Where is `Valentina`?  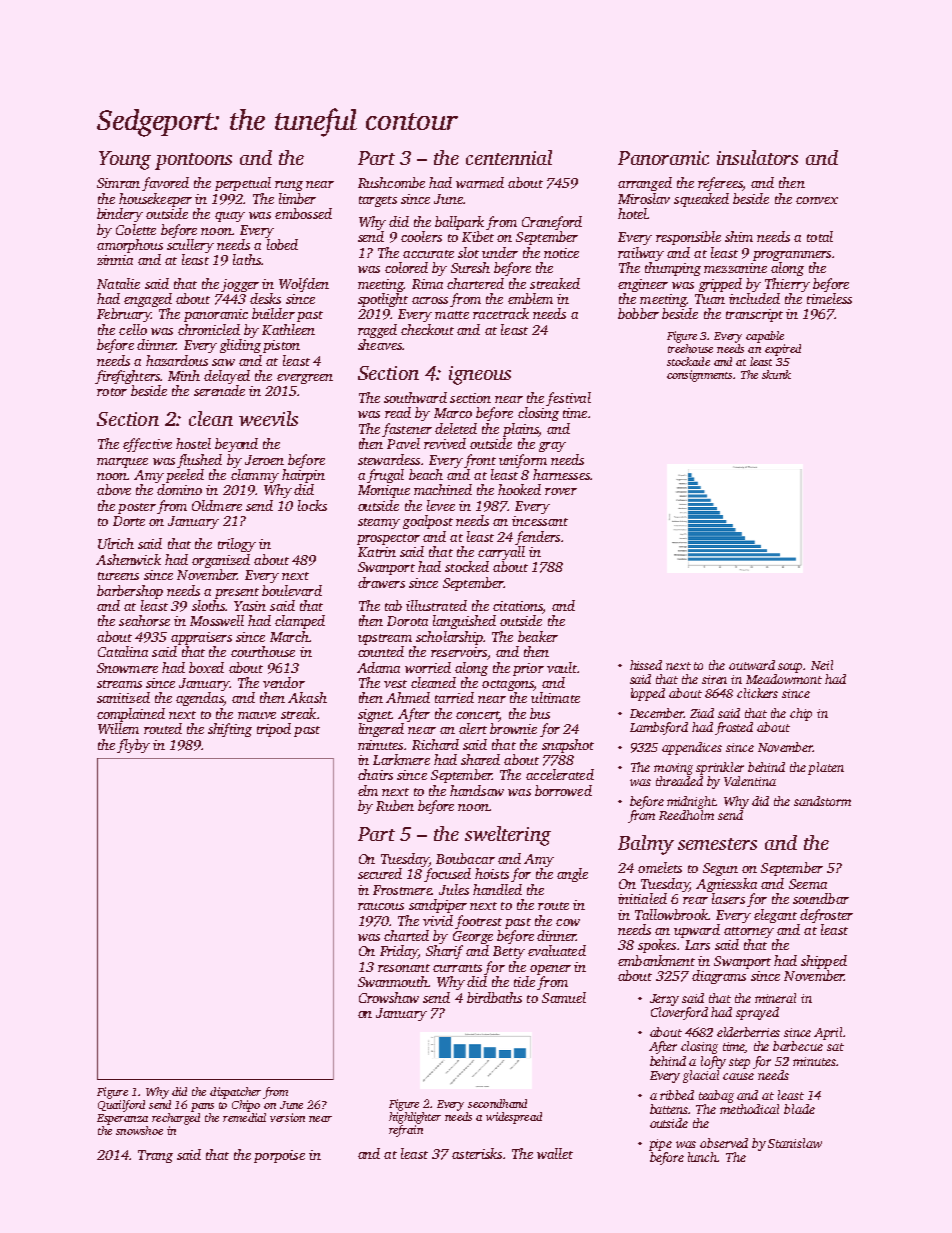
Valentina is located at coordinates (750, 781).
